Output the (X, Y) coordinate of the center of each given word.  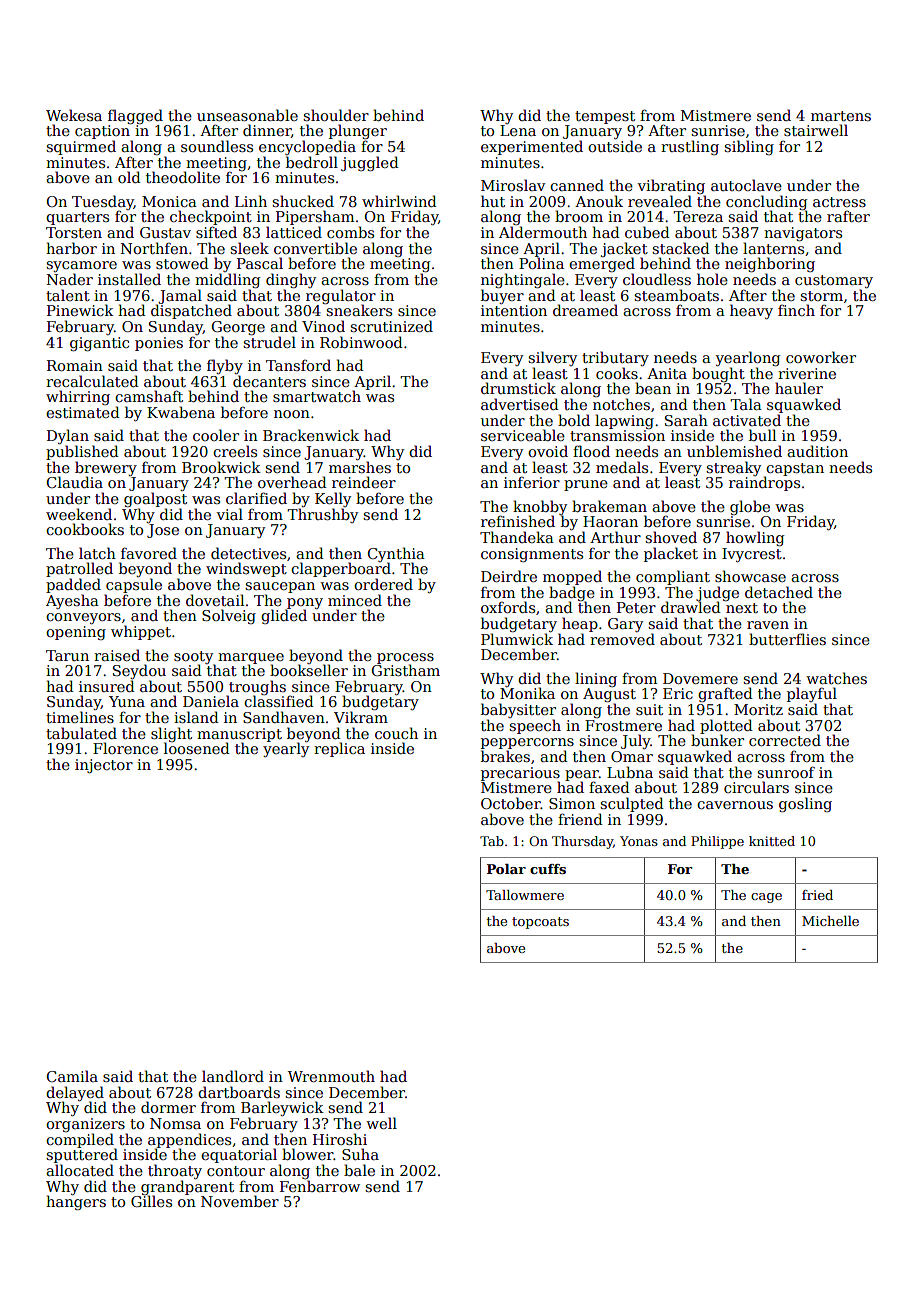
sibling (749, 147)
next (742, 608)
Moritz (758, 709)
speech (535, 726)
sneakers (359, 310)
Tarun (67, 655)
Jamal (180, 296)
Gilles (151, 1201)
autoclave (746, 185)
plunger (358, 131)
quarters (77, 218)
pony (304, 604)
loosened (197, 748)
